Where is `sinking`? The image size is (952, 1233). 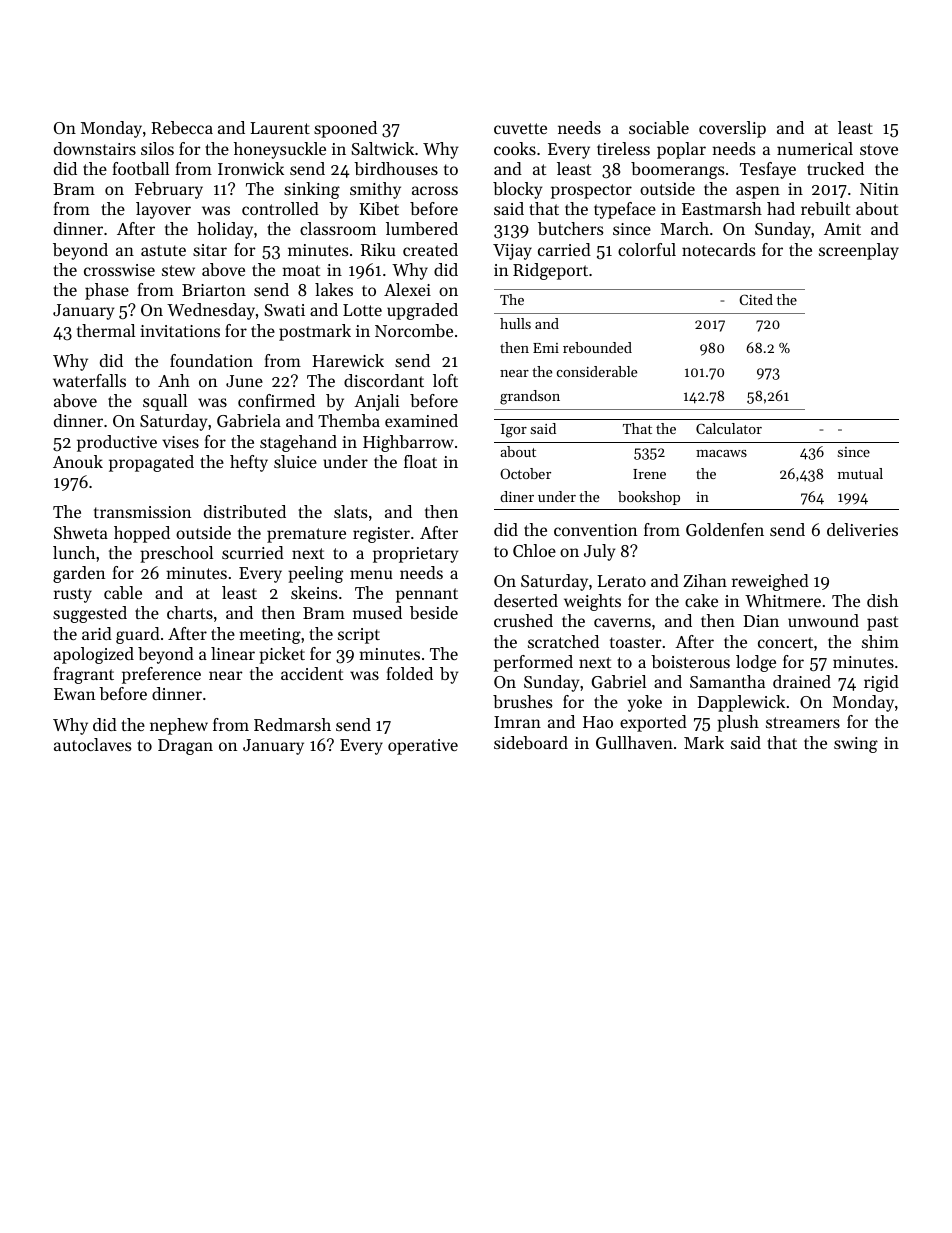
sinking is located at coordinates (312, 190).
